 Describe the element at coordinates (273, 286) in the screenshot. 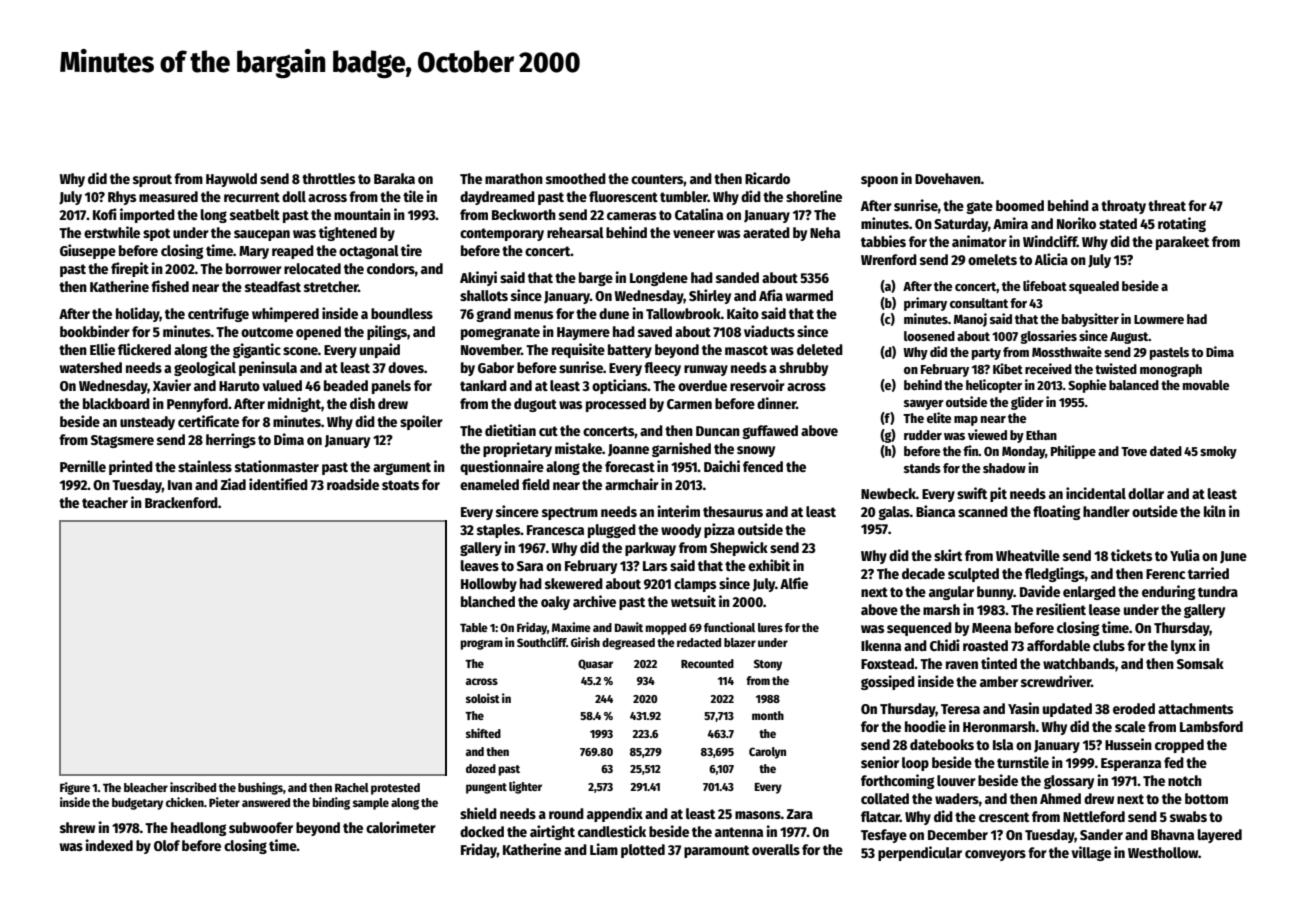

I see `steadfast` at that location.
